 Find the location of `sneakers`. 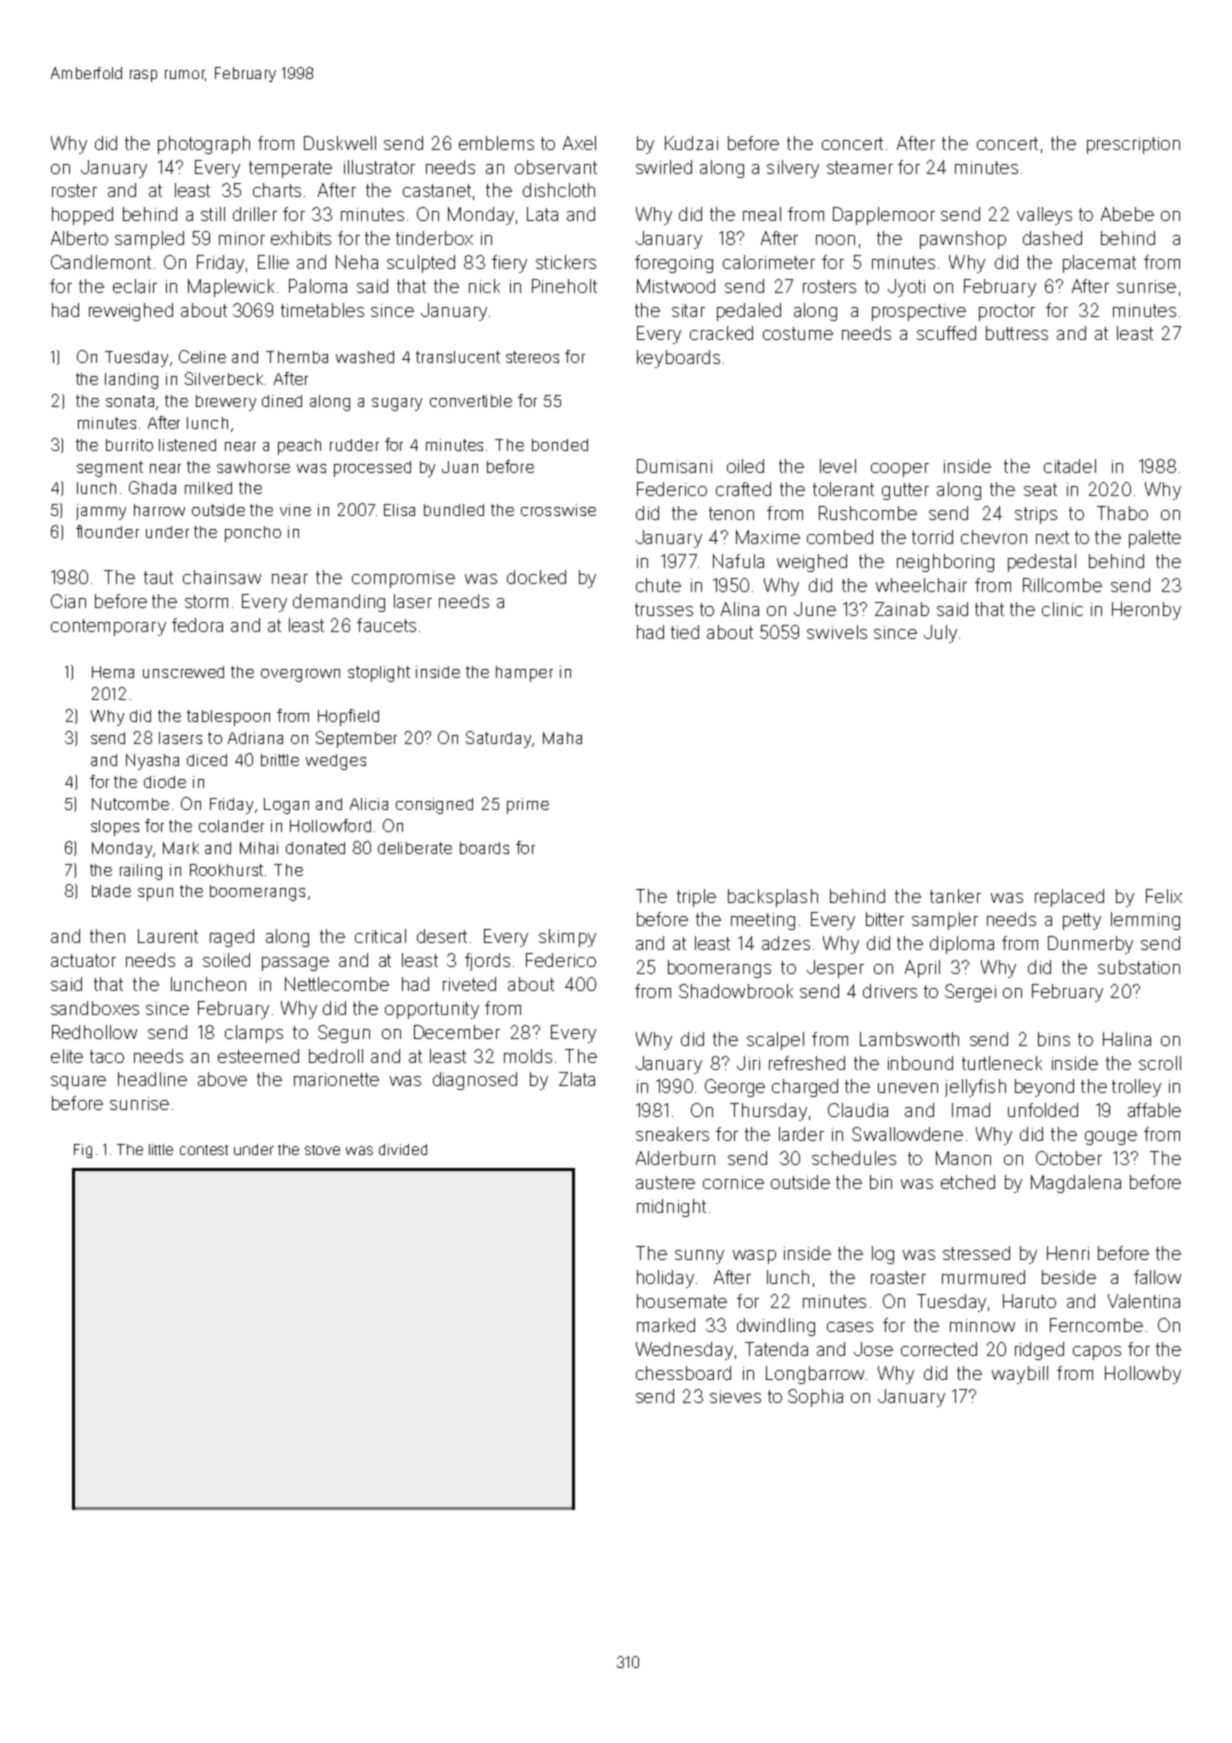

sneakers is located at coordinates (672, 1134).
